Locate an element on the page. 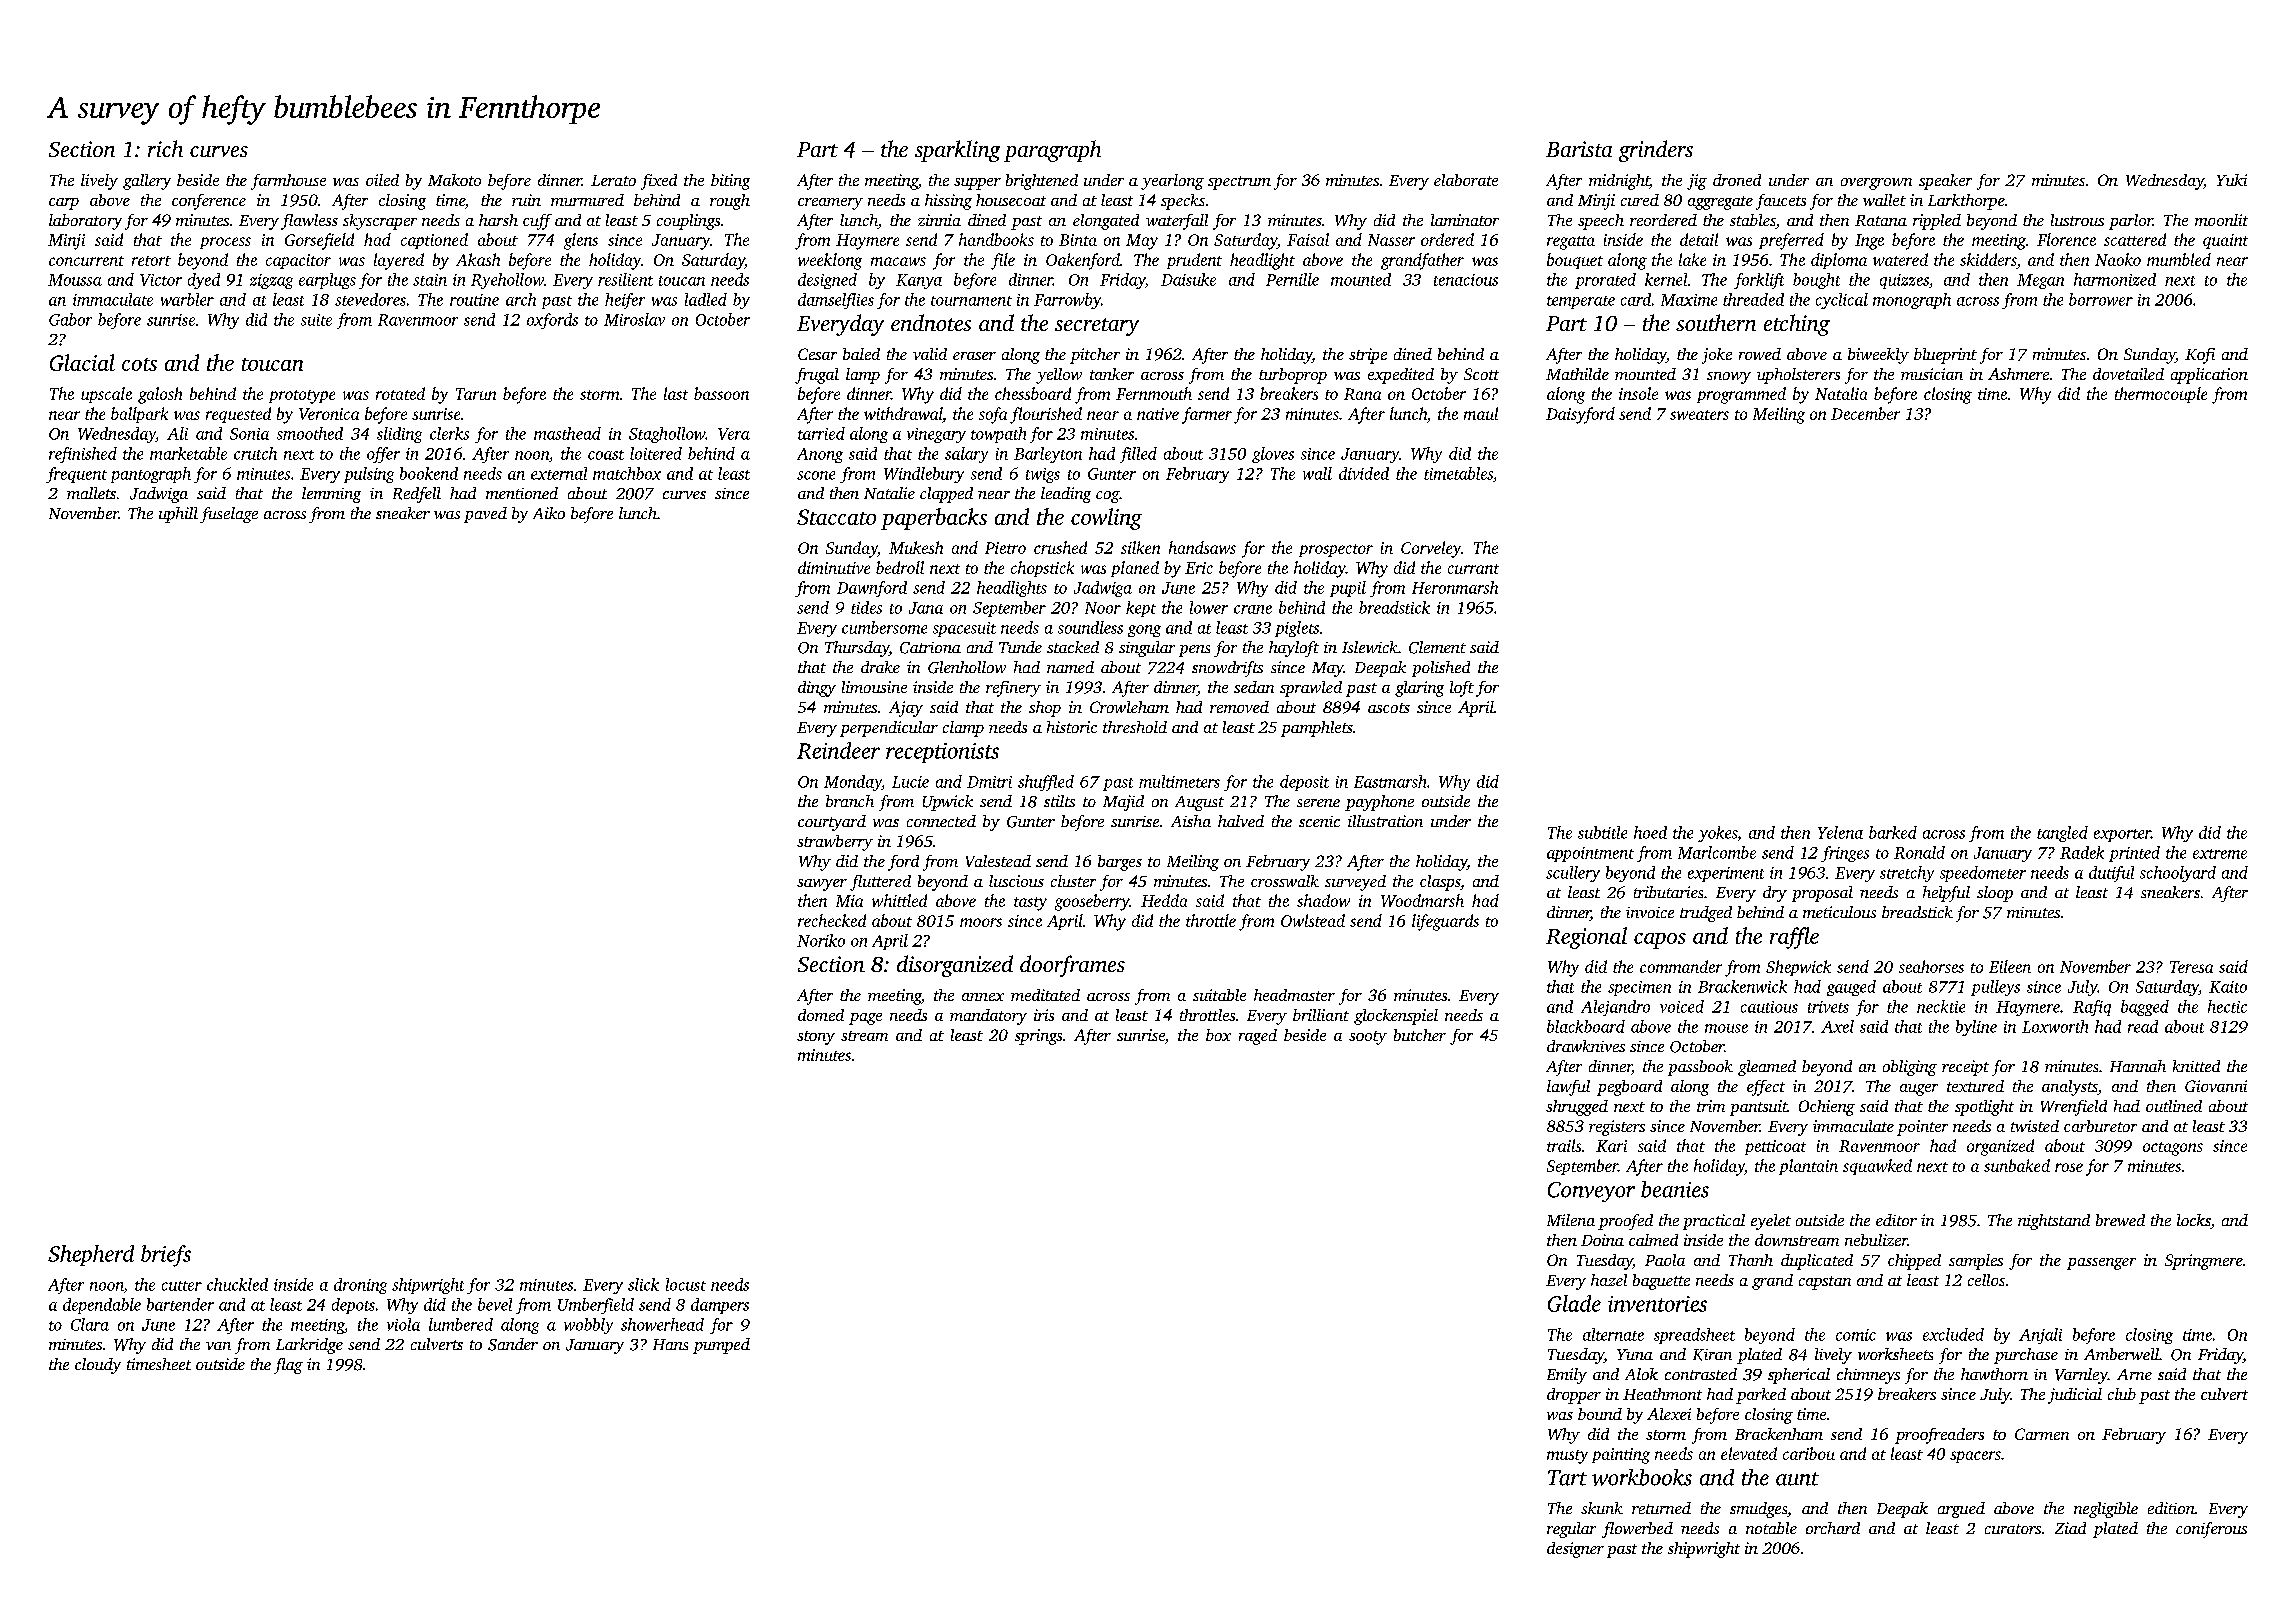 The width and height of the document is (2296, 1623). fuselage is located at coordinates (229, 515).
